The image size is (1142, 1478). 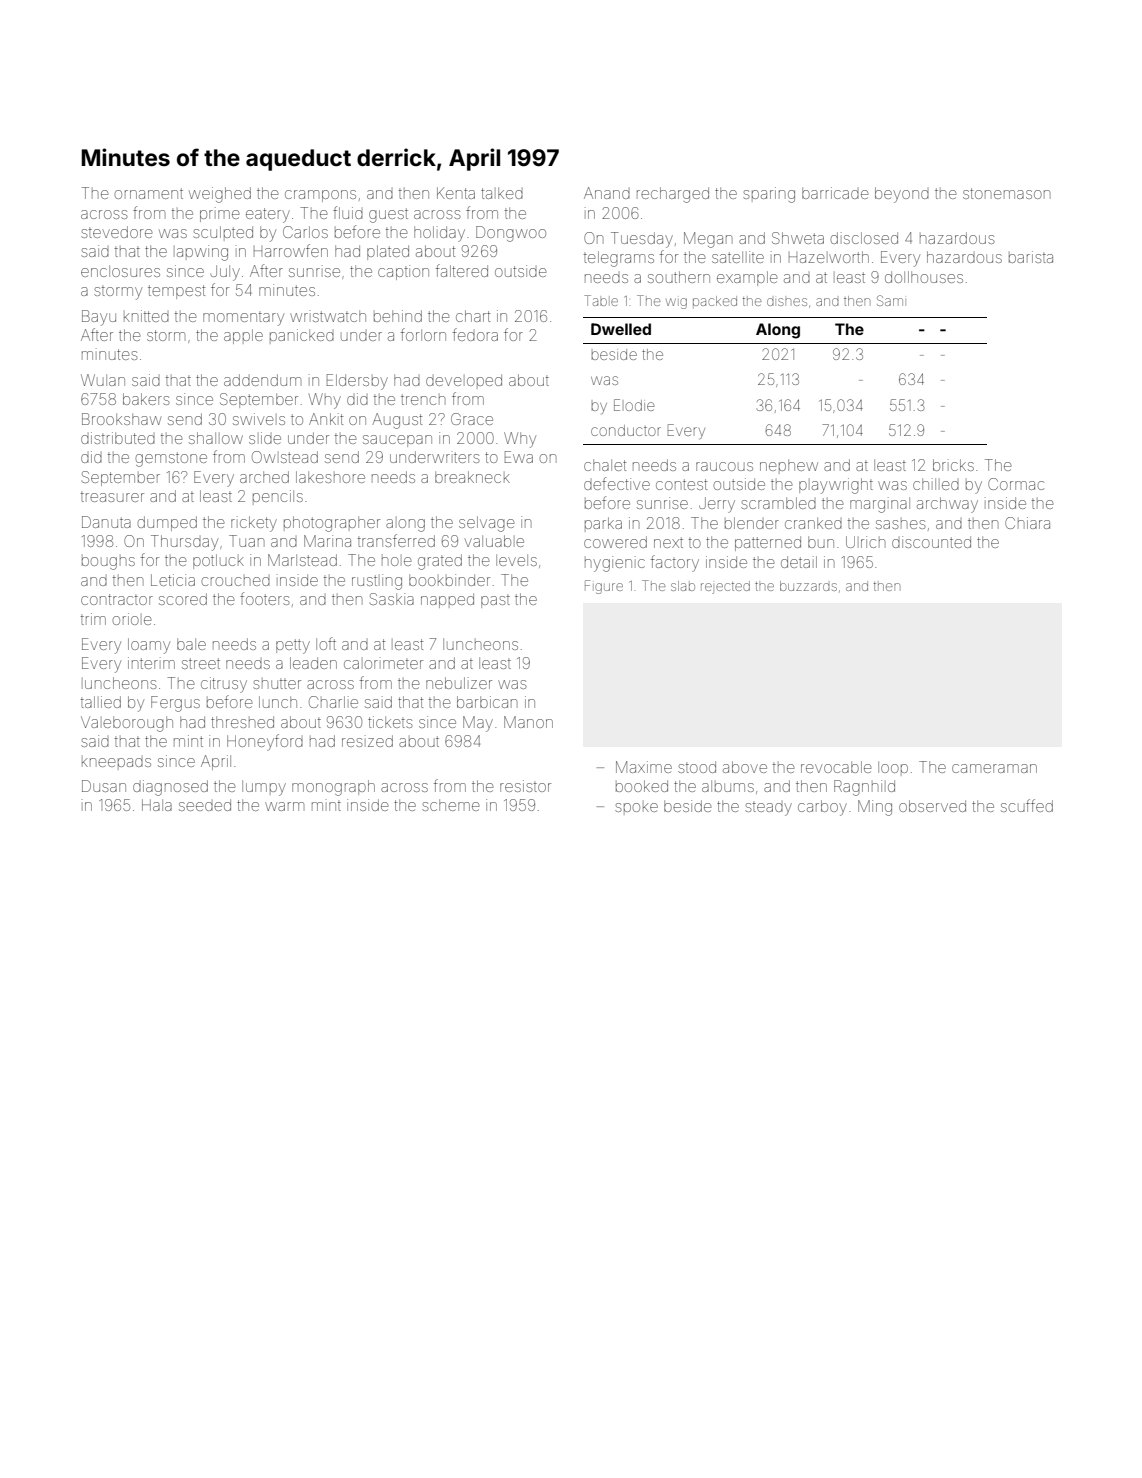 I want to click on Elodie, so click(x=634, y=405).
